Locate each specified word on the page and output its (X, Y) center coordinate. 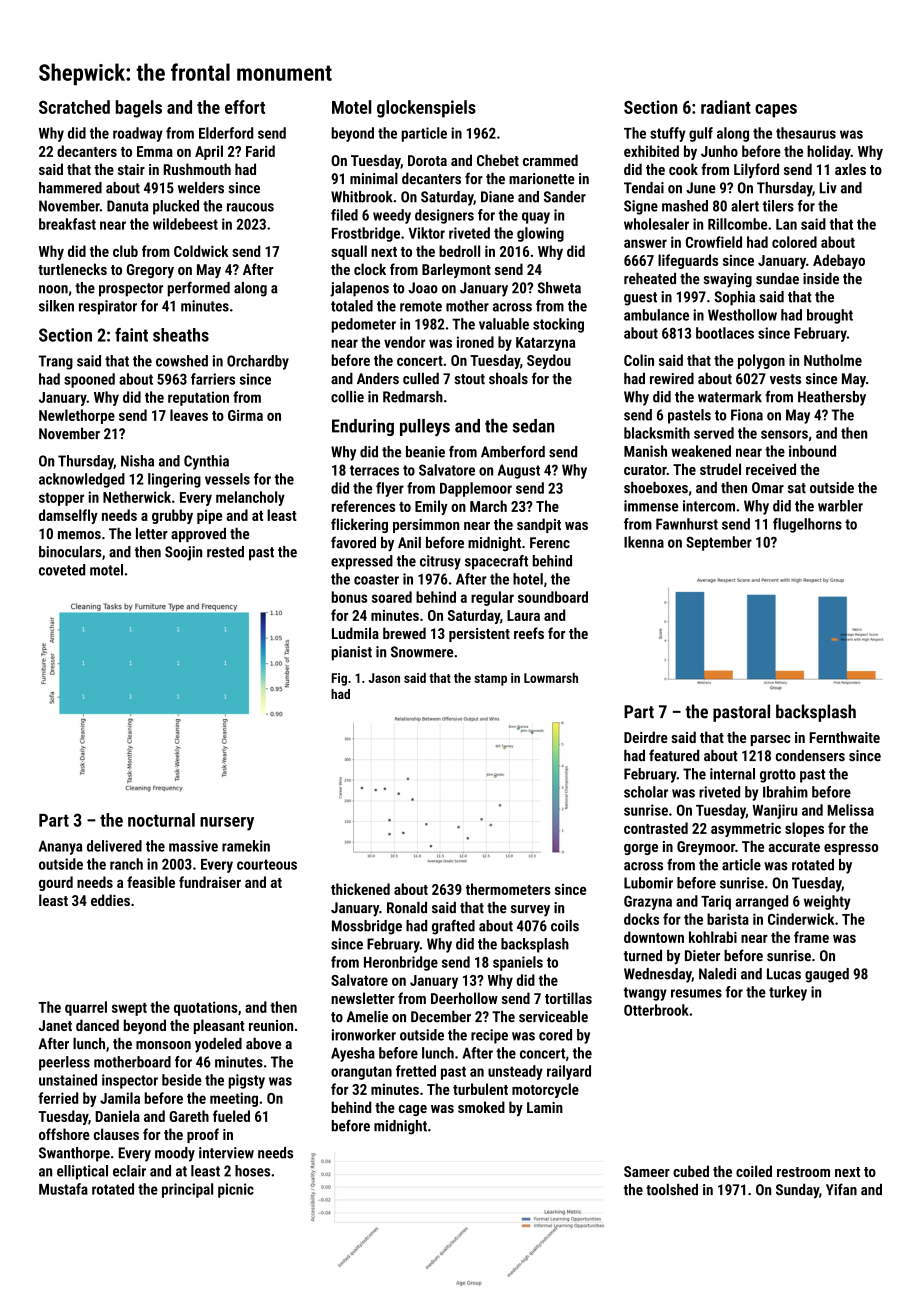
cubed (691, 1171)
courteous (267, 864)
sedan (533, 426)
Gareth (189, 1116)
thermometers (508, 889)
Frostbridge (366, 234)
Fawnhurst (687, 524)
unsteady (515, 1072)
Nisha (137, 461)
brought (830, 316)
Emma (155, 151)
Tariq (716, 902)
